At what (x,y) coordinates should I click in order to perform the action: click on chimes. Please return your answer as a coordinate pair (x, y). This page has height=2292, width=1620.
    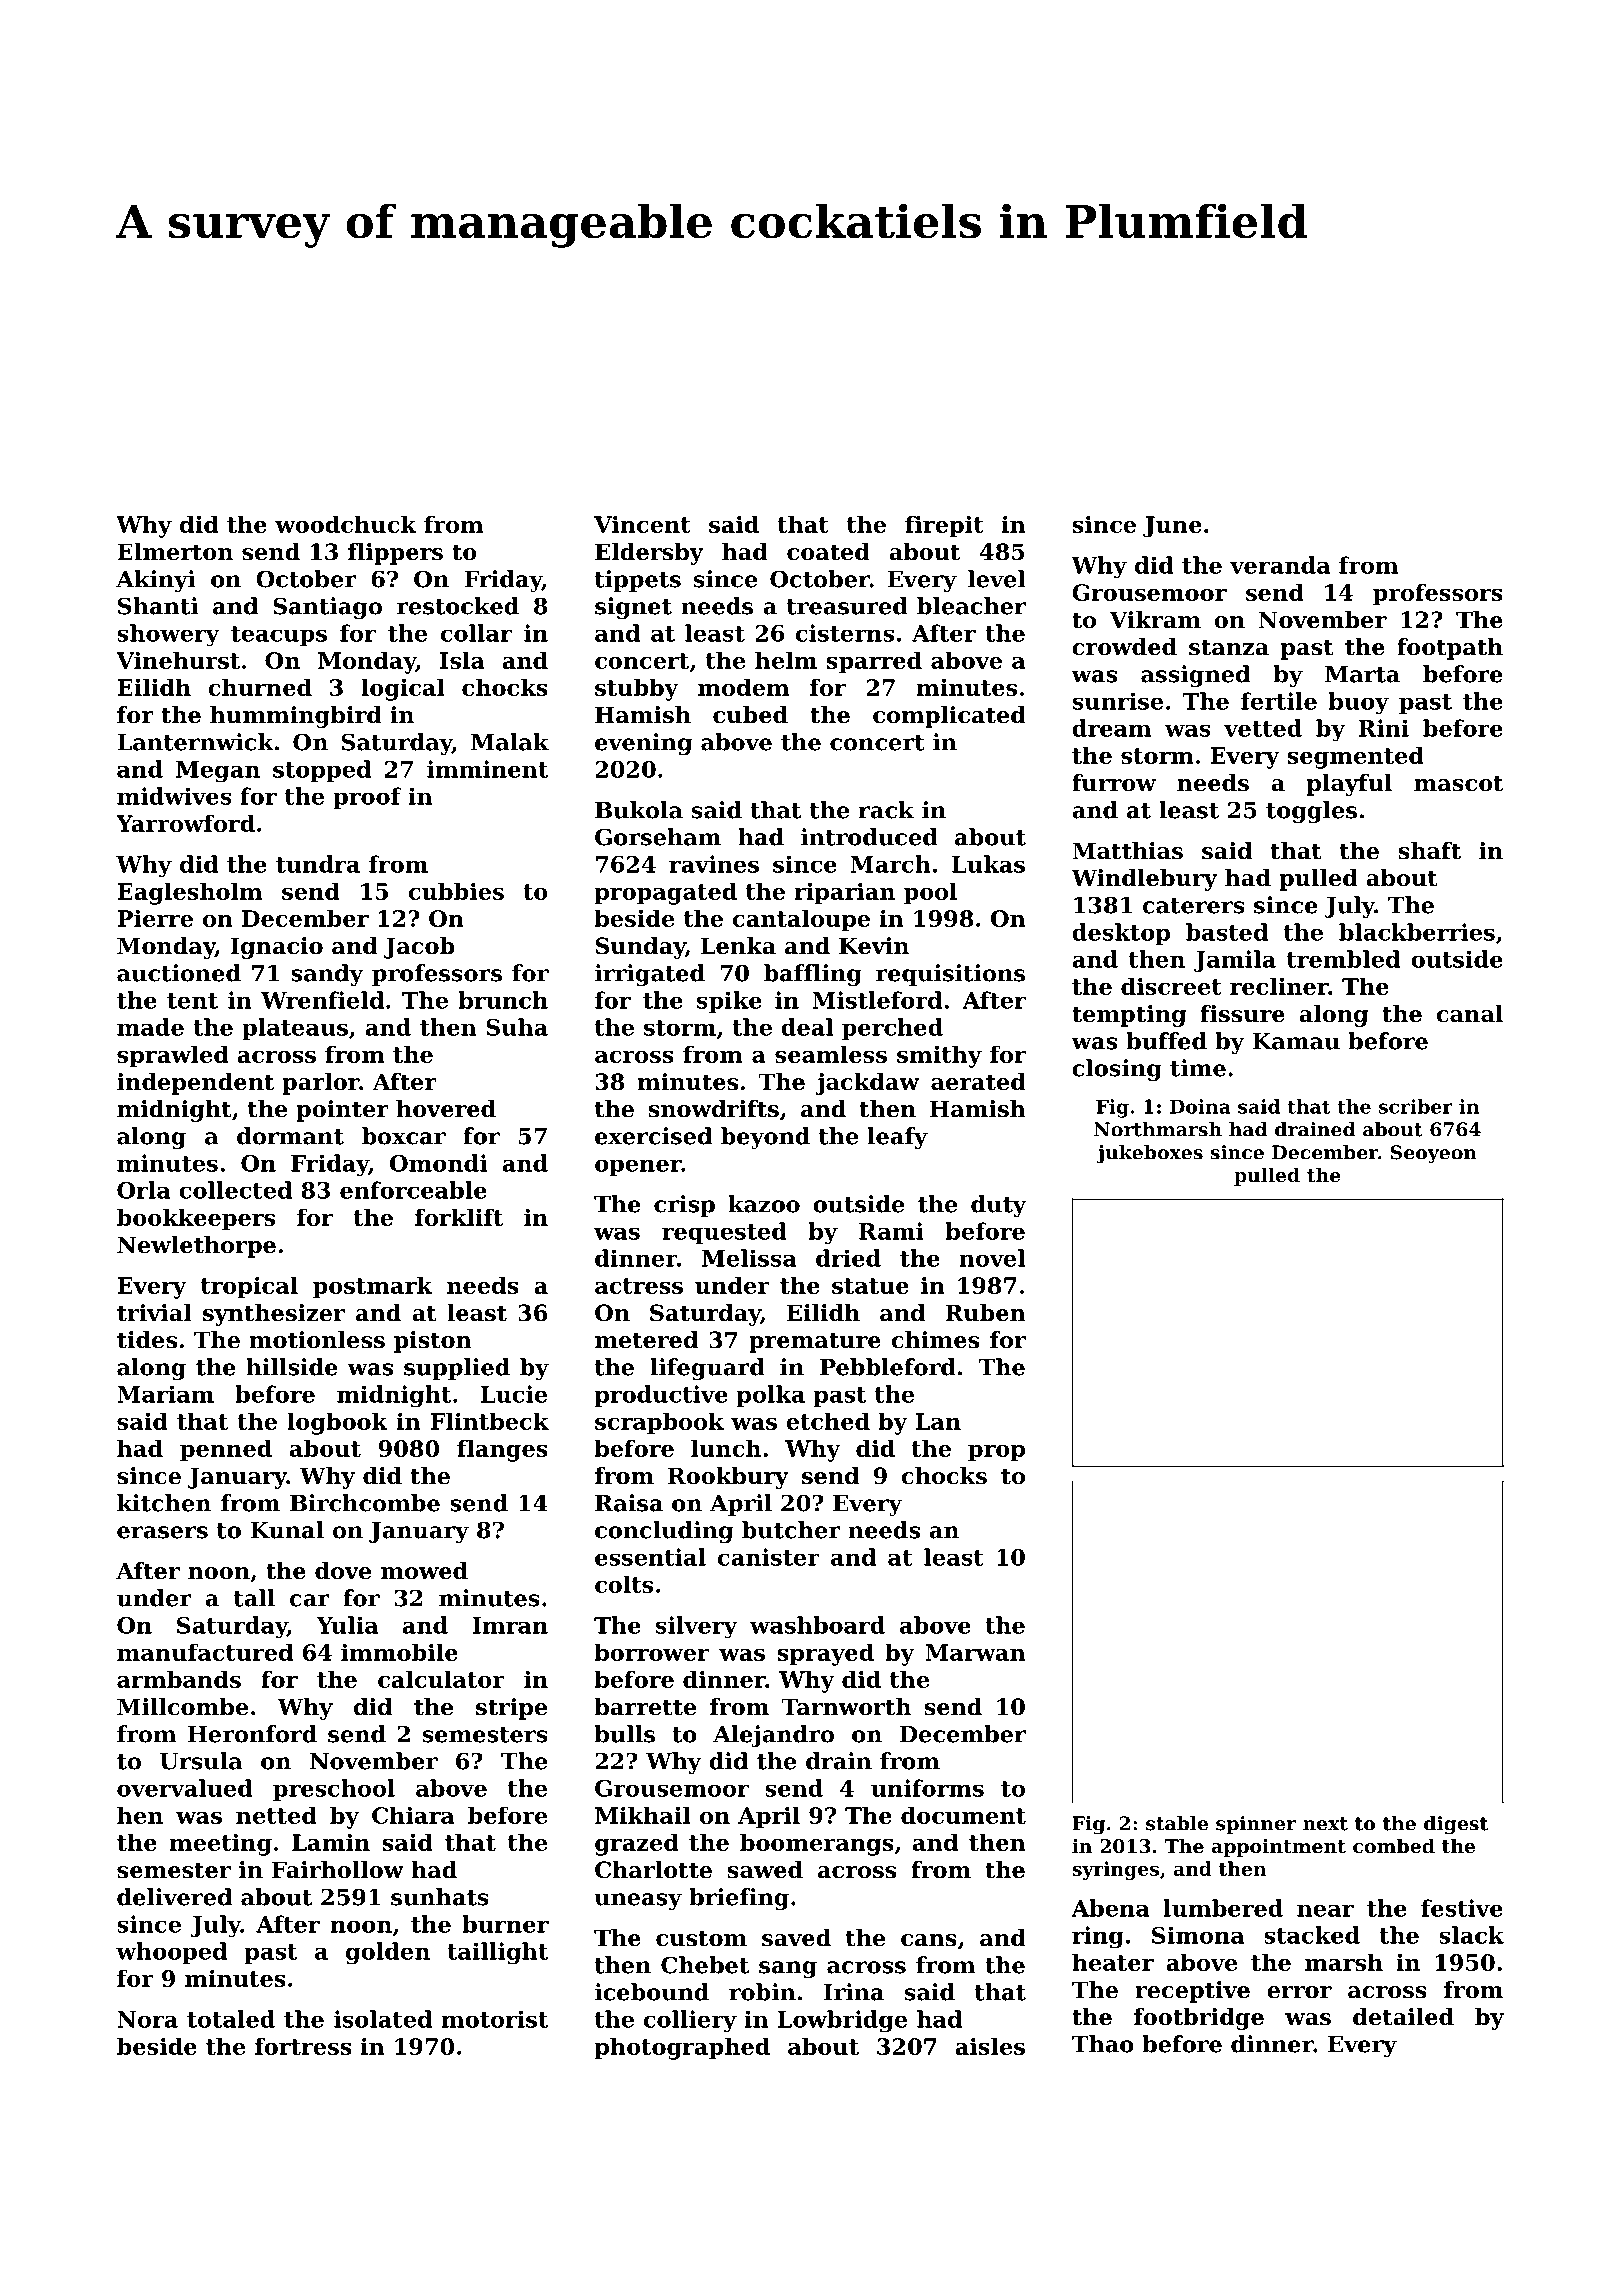
    Looking at the image, I should click on (935, 1340).
